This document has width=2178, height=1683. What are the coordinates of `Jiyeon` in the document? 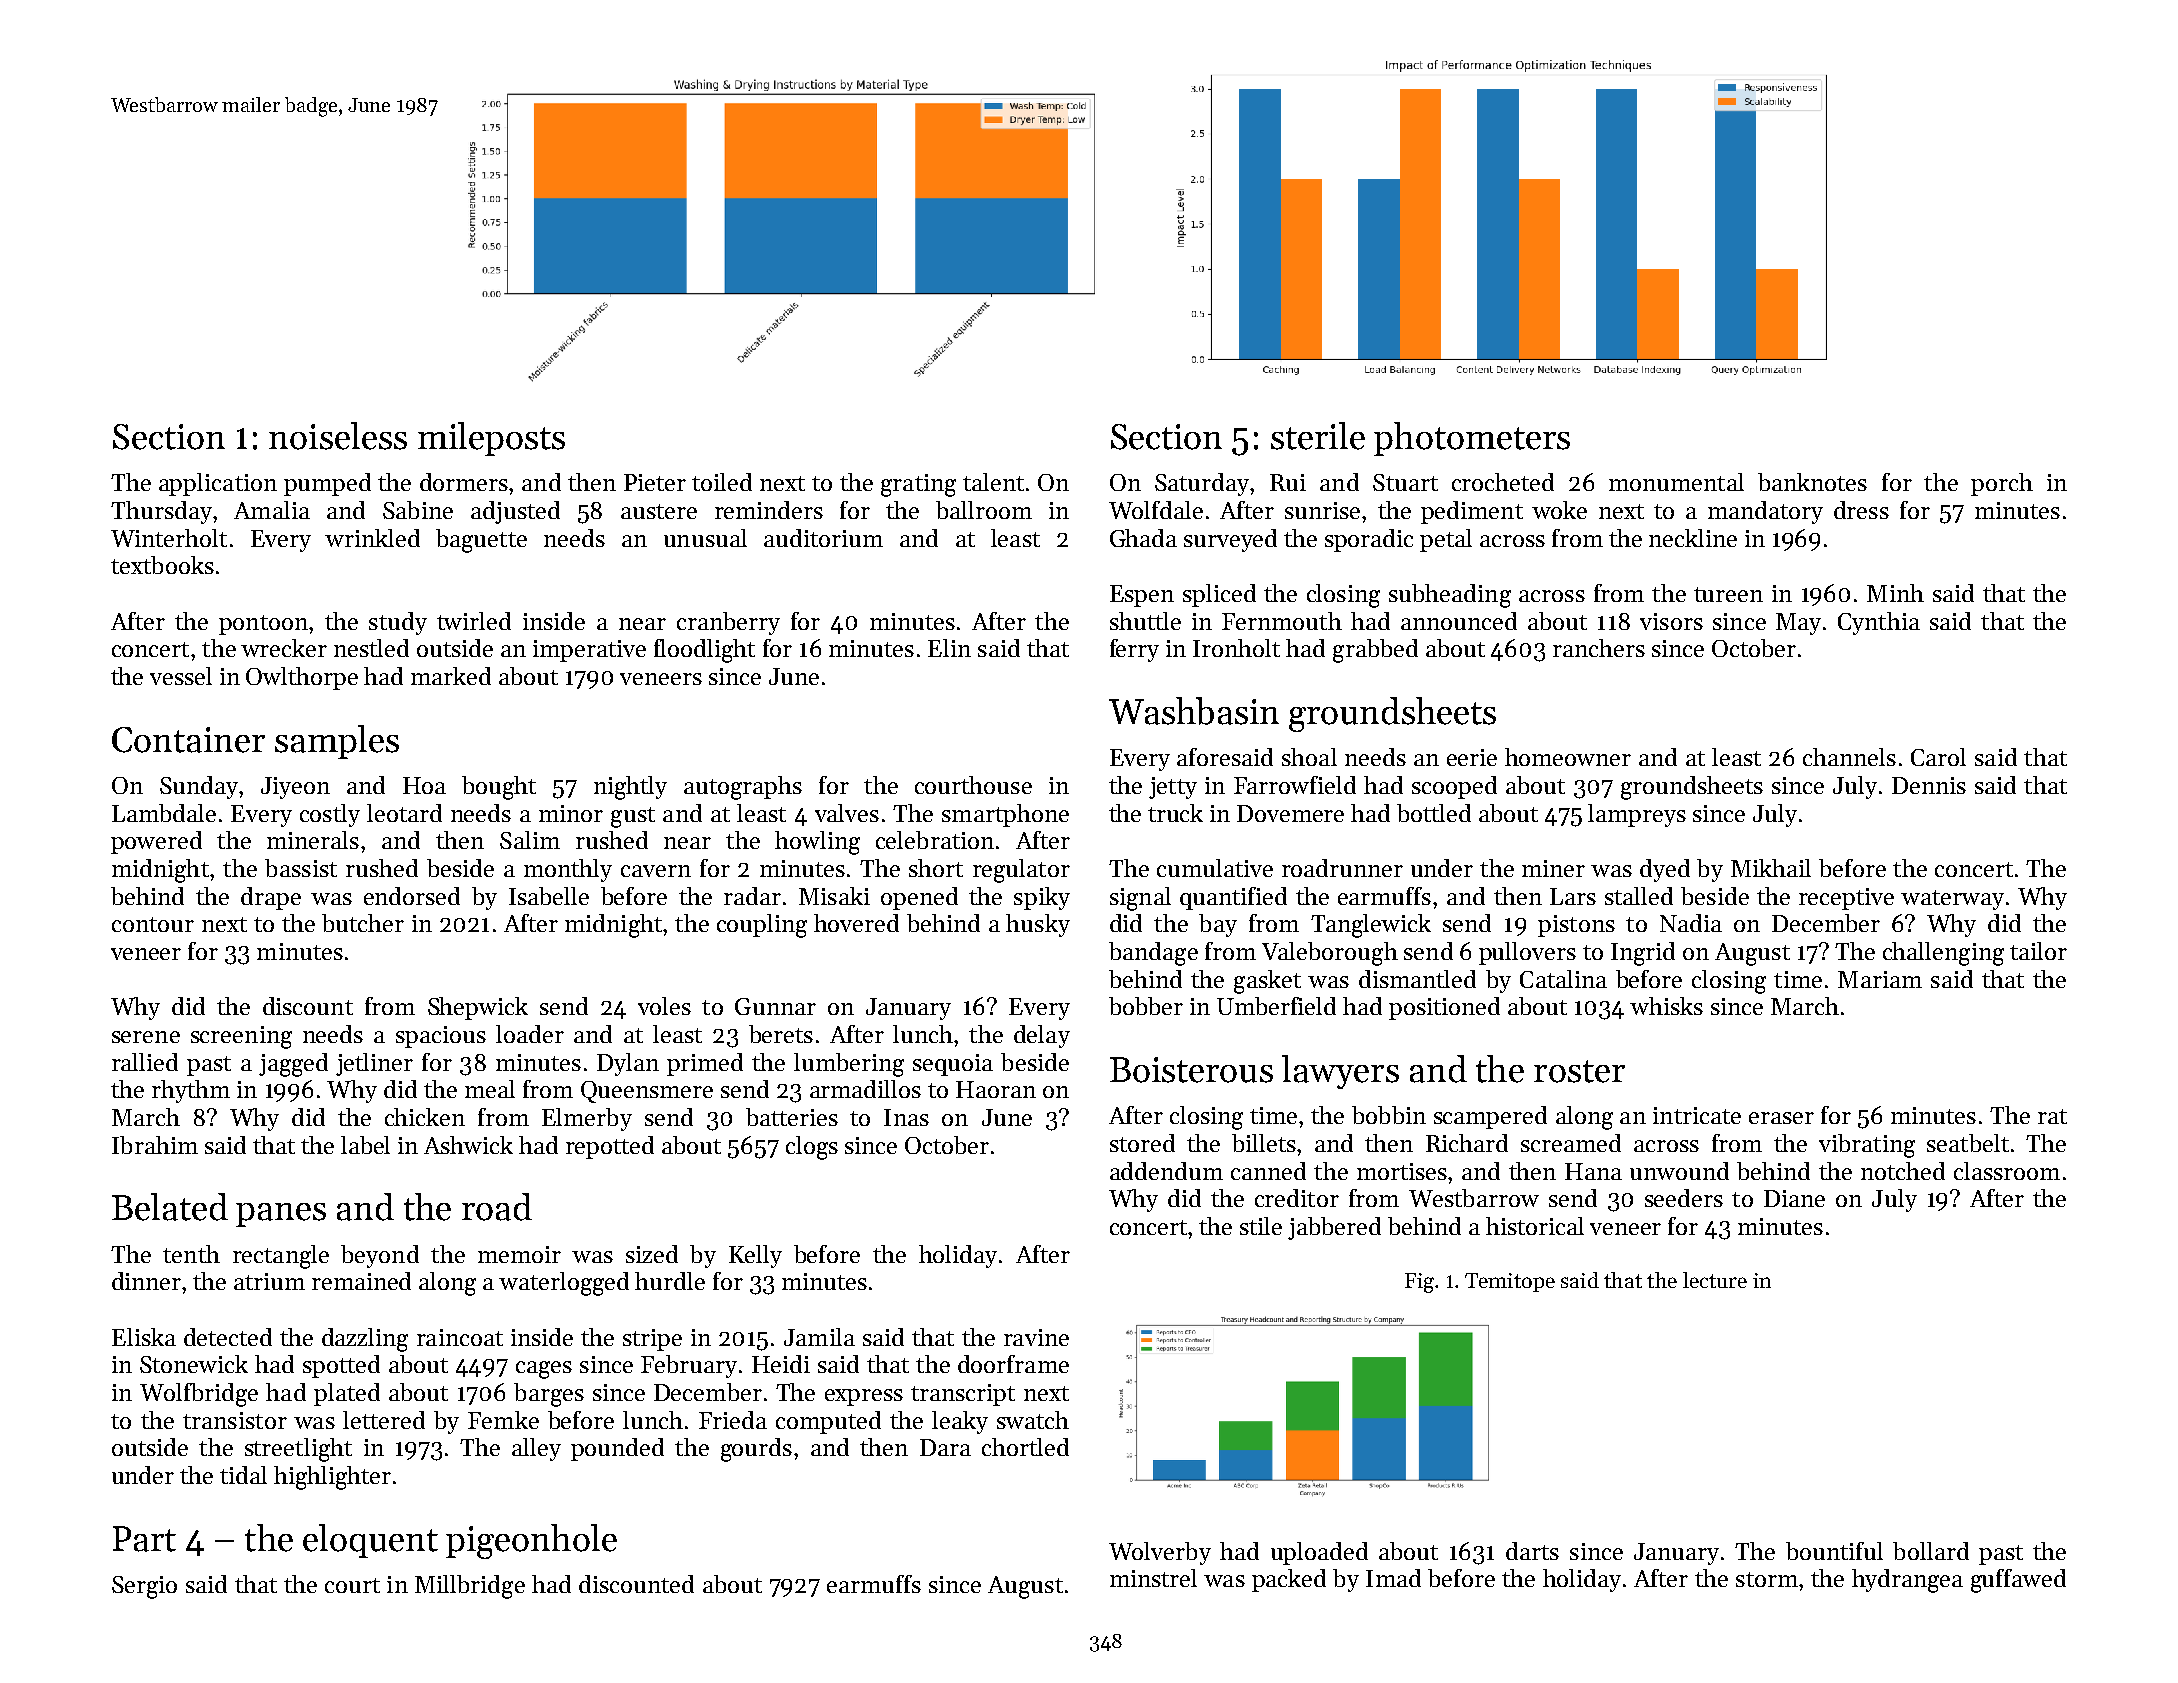 It's located at (295, 788).
